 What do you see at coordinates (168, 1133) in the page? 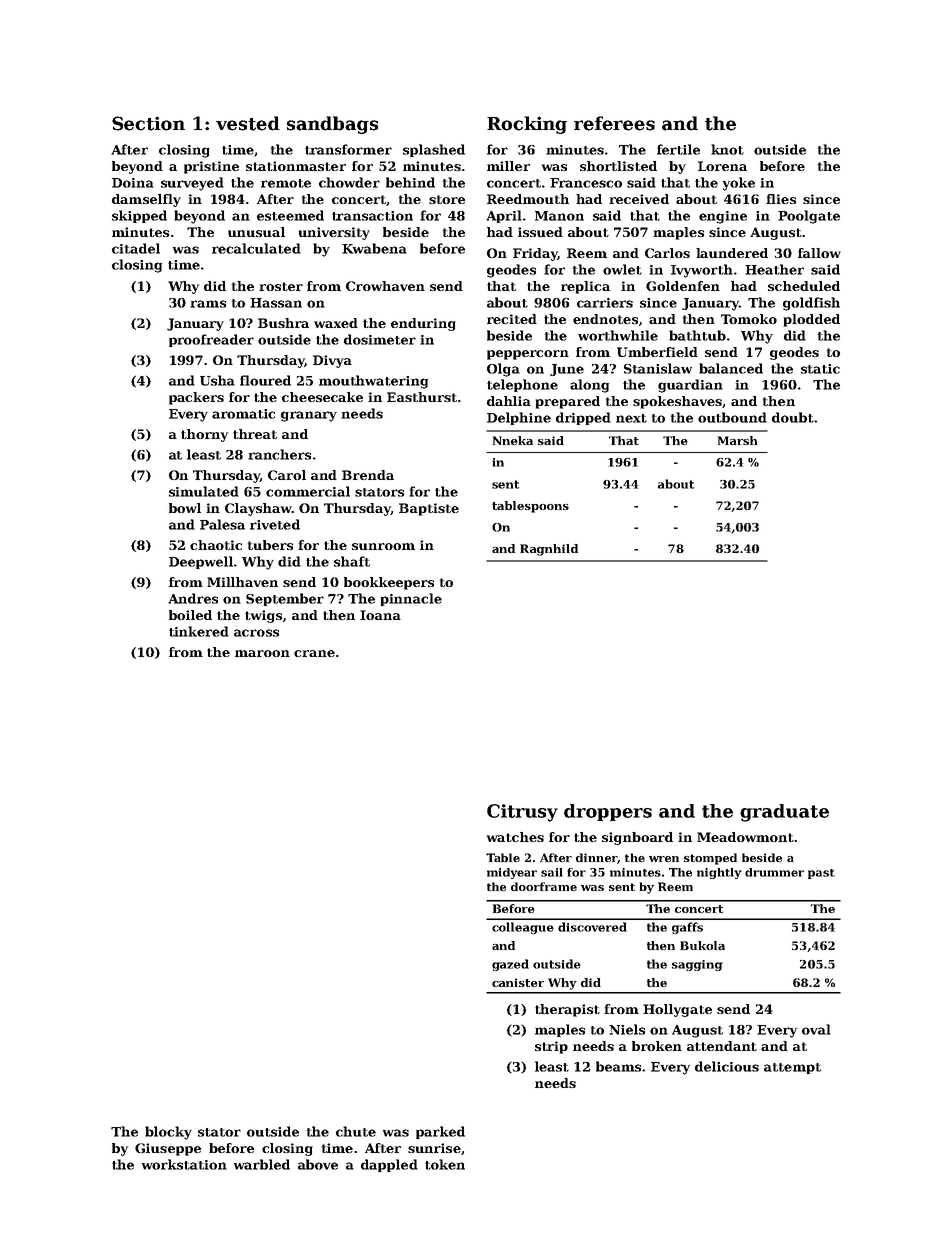
I see `blocky` at bounding box center [168, 1133].
